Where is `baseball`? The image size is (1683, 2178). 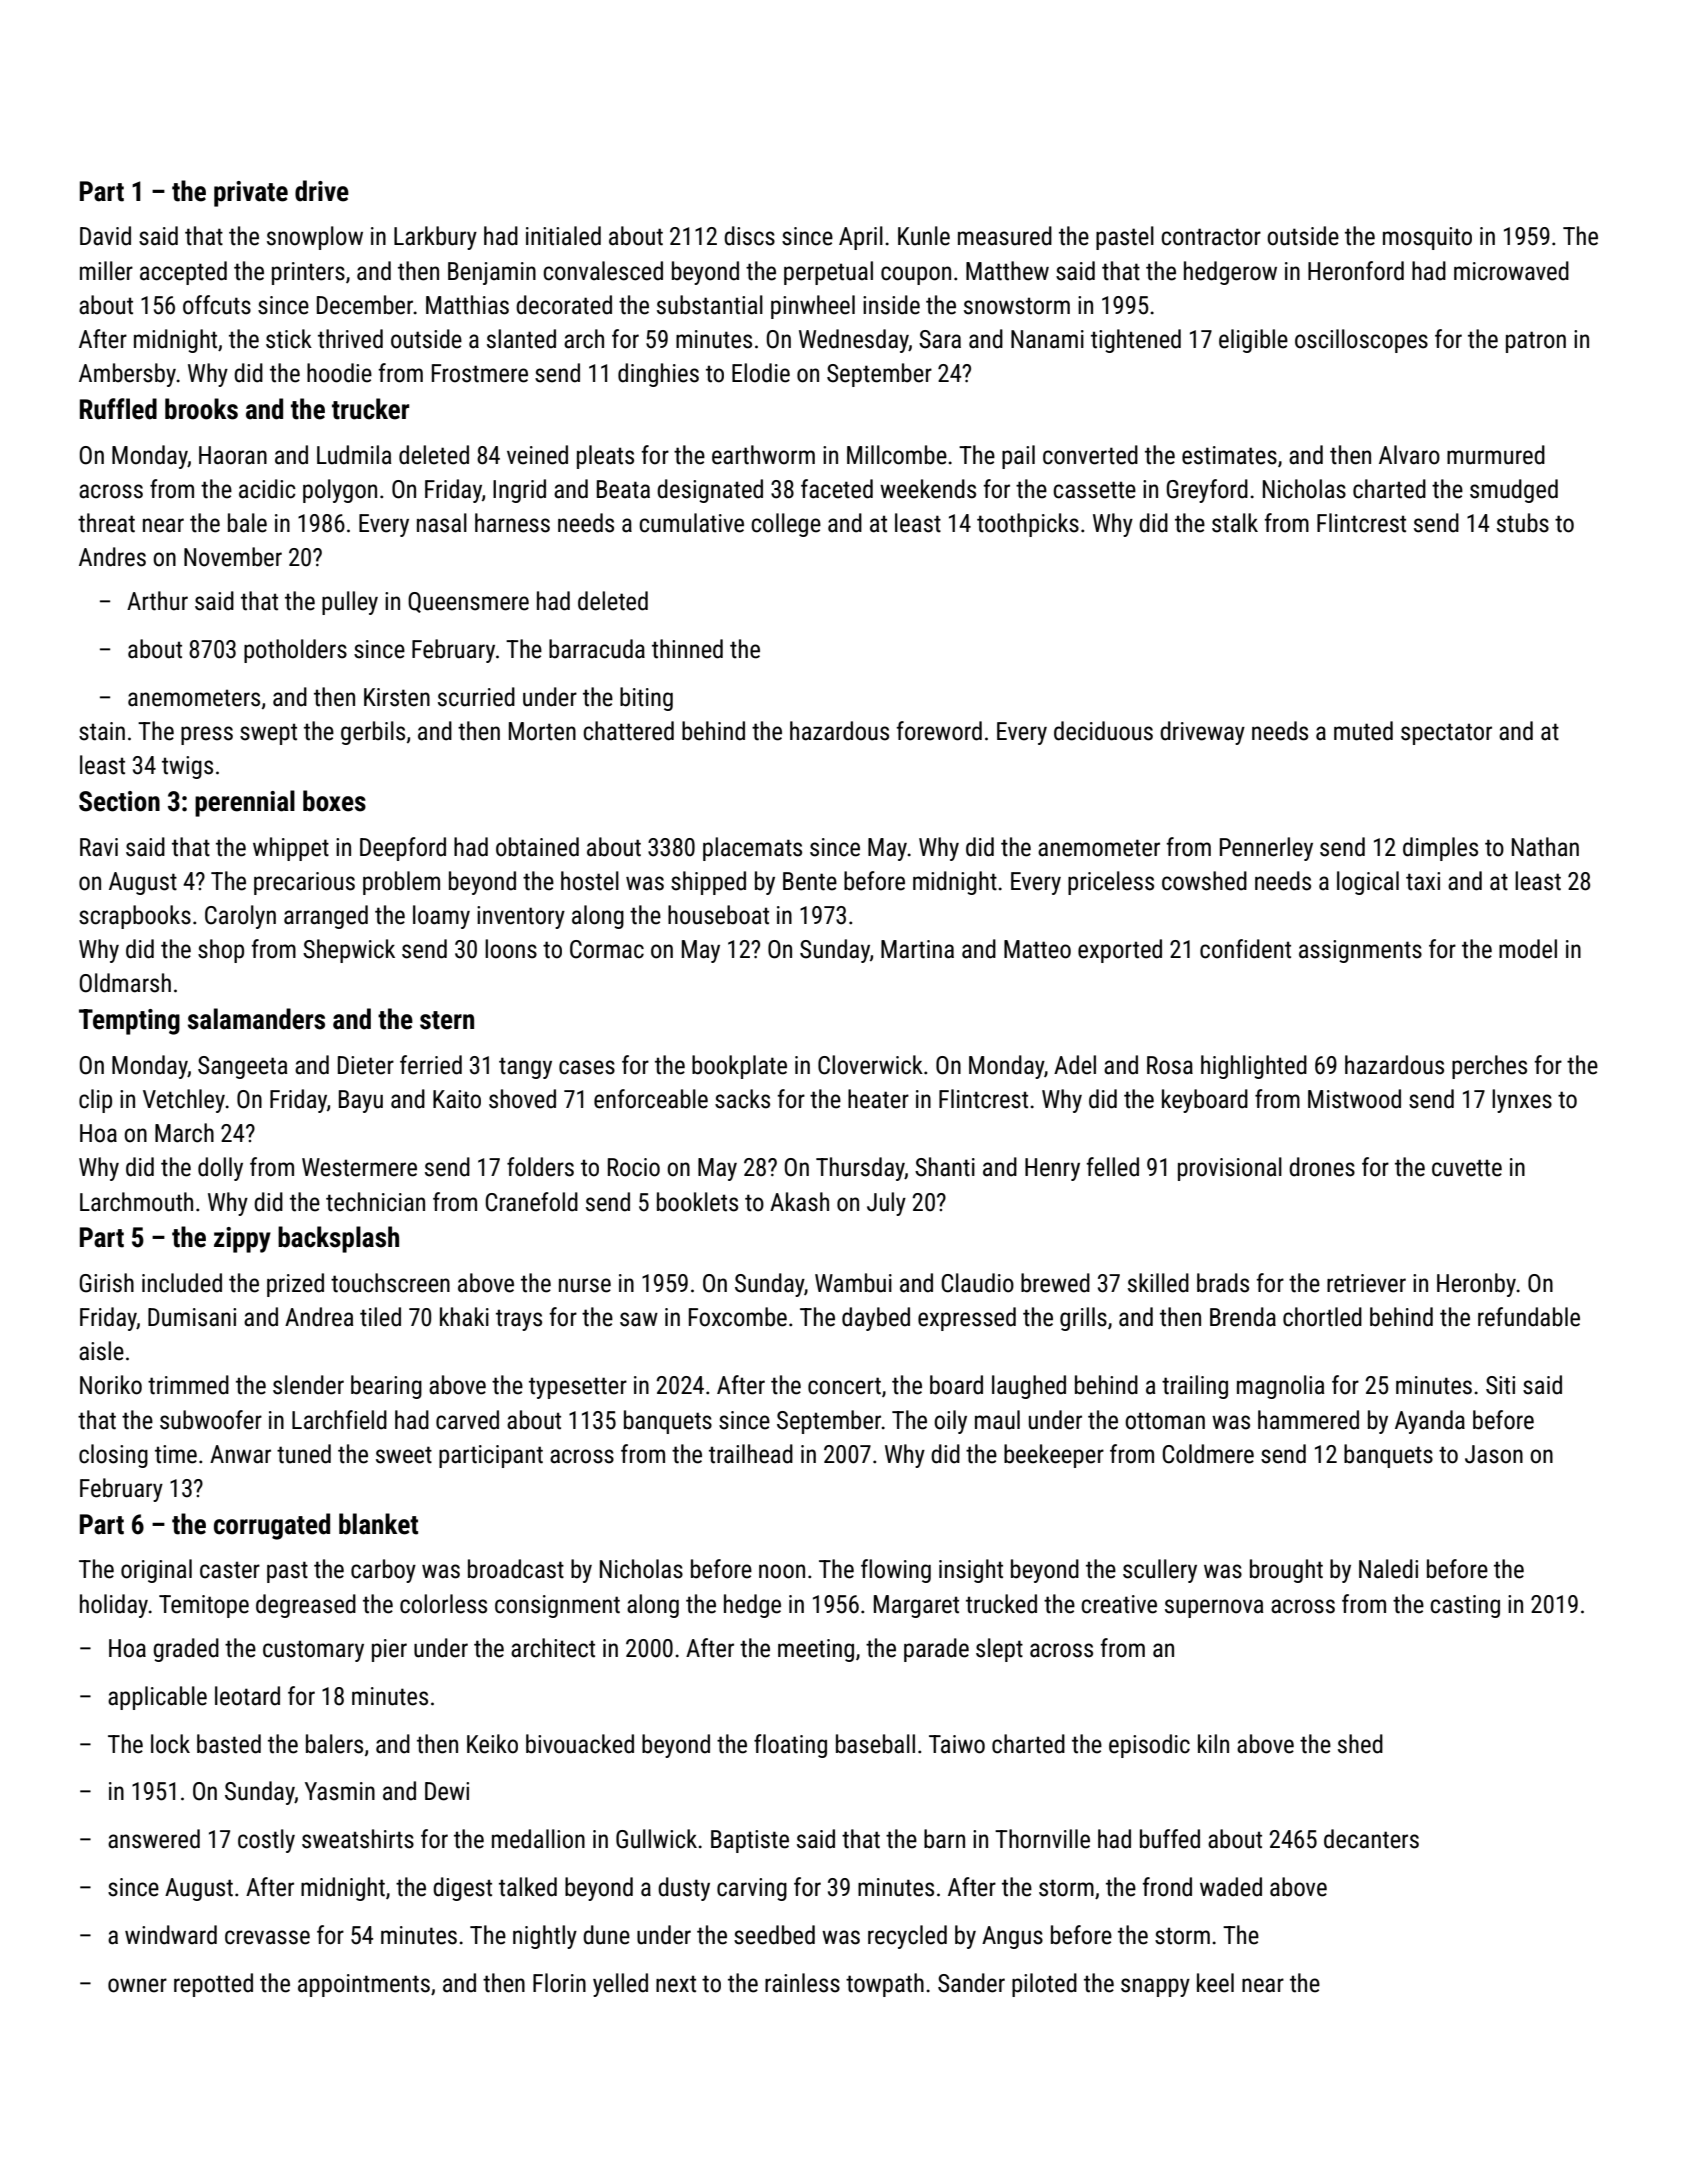
baseball is located at coordinates (875, 1744).
